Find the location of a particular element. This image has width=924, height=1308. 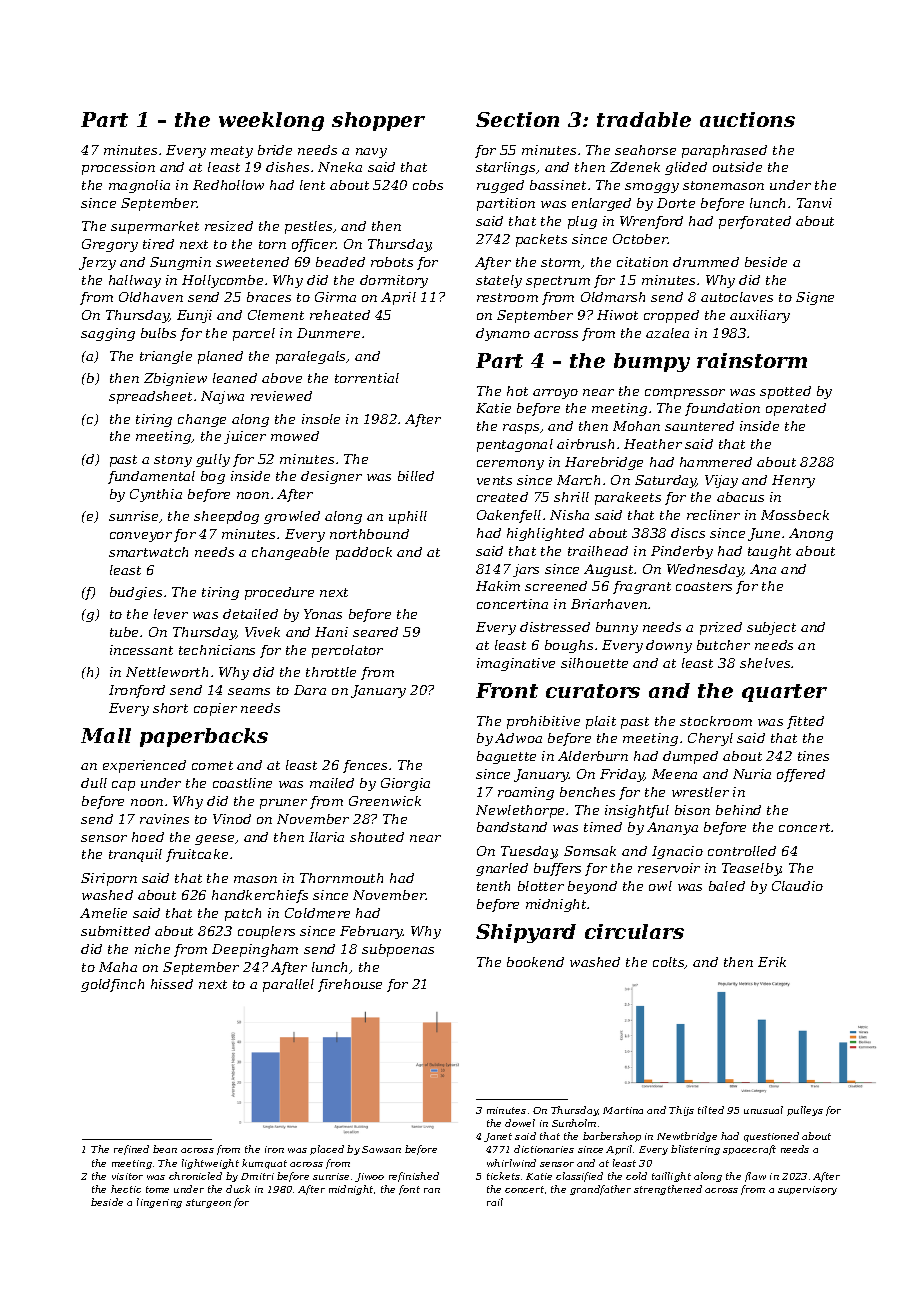

ravines is located at coordinates (164, 819).
